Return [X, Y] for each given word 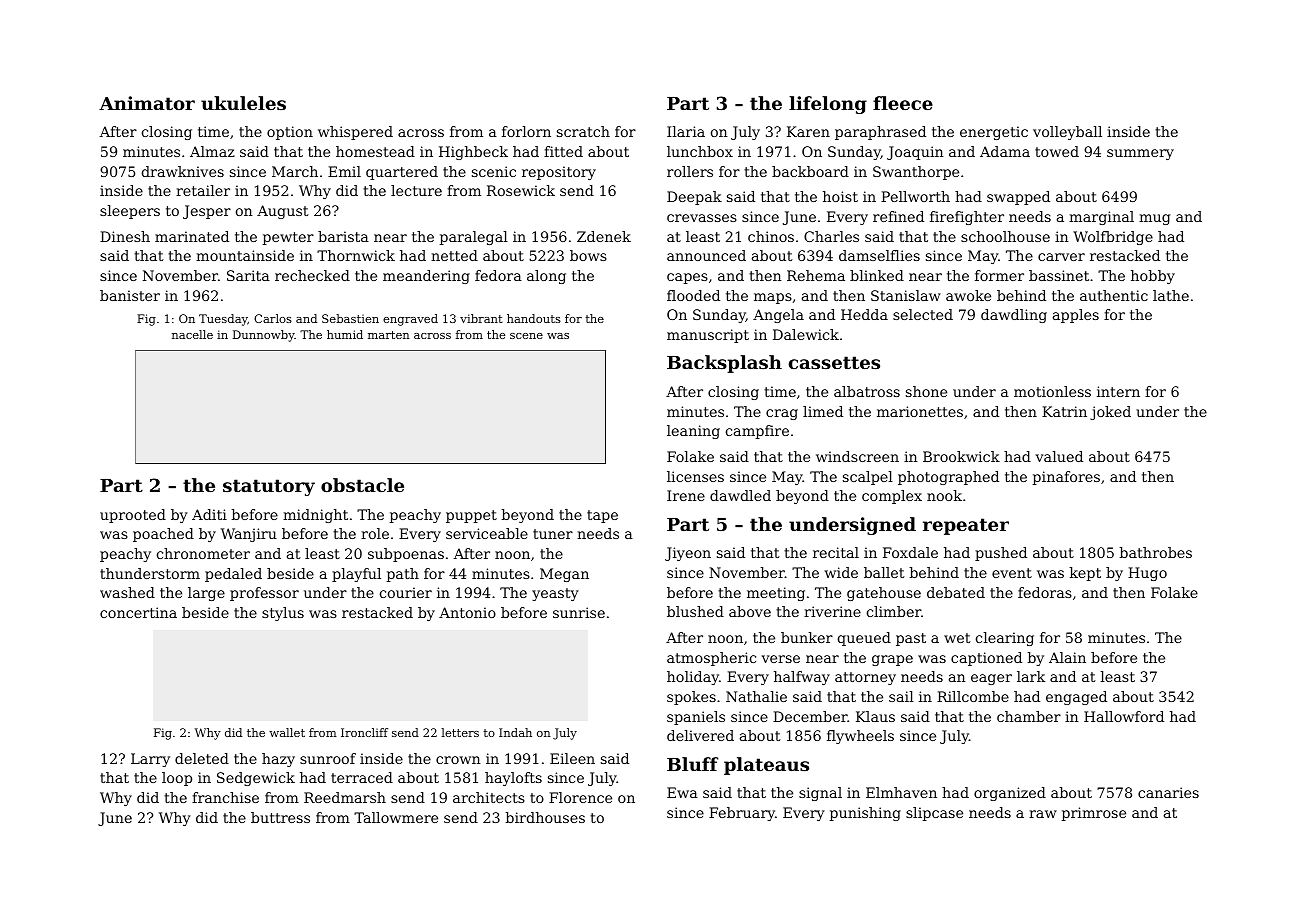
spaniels [696, 718]
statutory [269, 487]
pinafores [1066, 478]
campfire [757, 432]
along [546, 277]
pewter [288, 238]
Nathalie [756, 696]
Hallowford [1124, 716]
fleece [903, 103]
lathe [1171, 295]
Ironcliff [364, 732]
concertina [138, 612]
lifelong [828, 105]
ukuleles [243, 103]
